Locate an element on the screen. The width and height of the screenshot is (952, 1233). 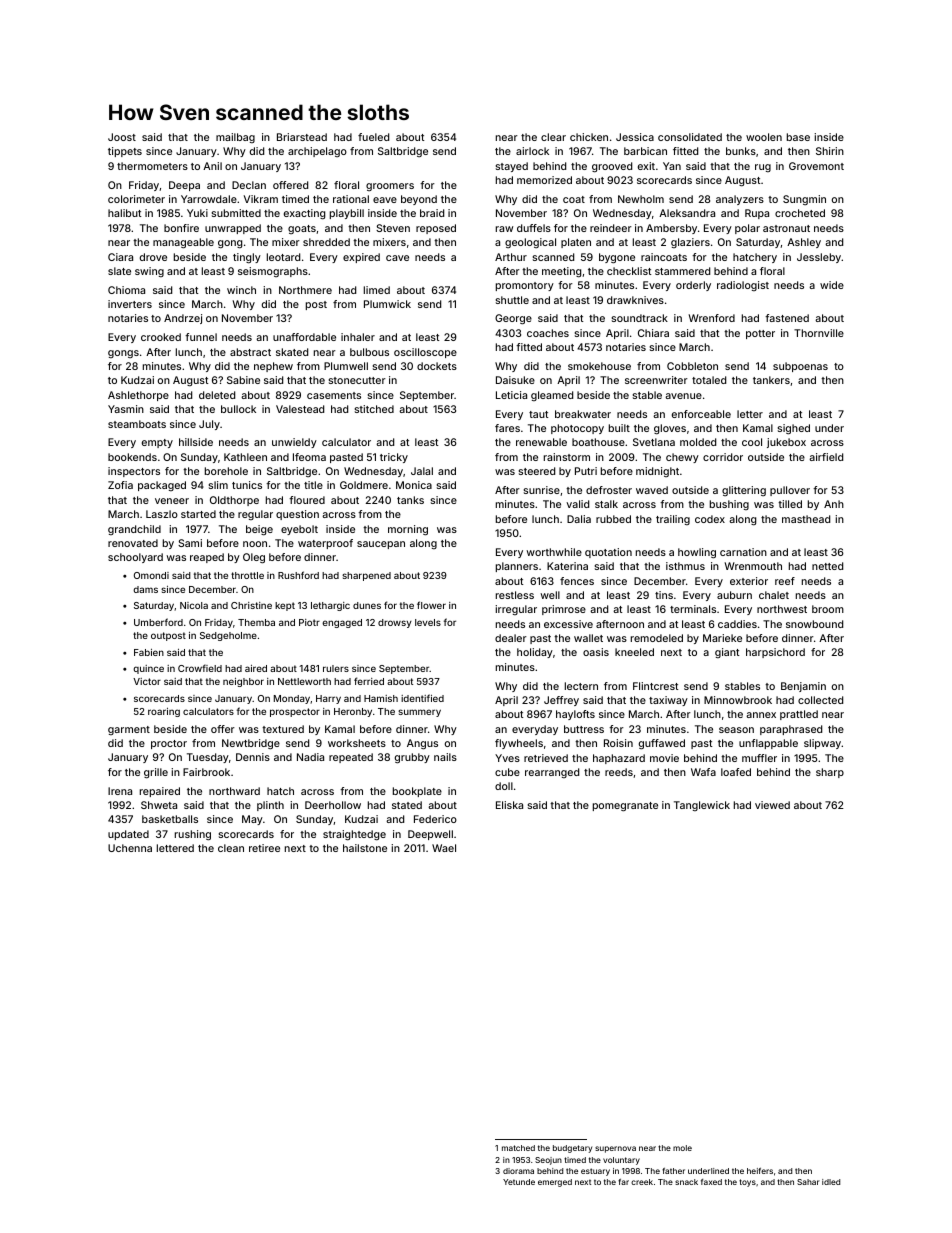
Wael is located at coordinates (444, 848).
